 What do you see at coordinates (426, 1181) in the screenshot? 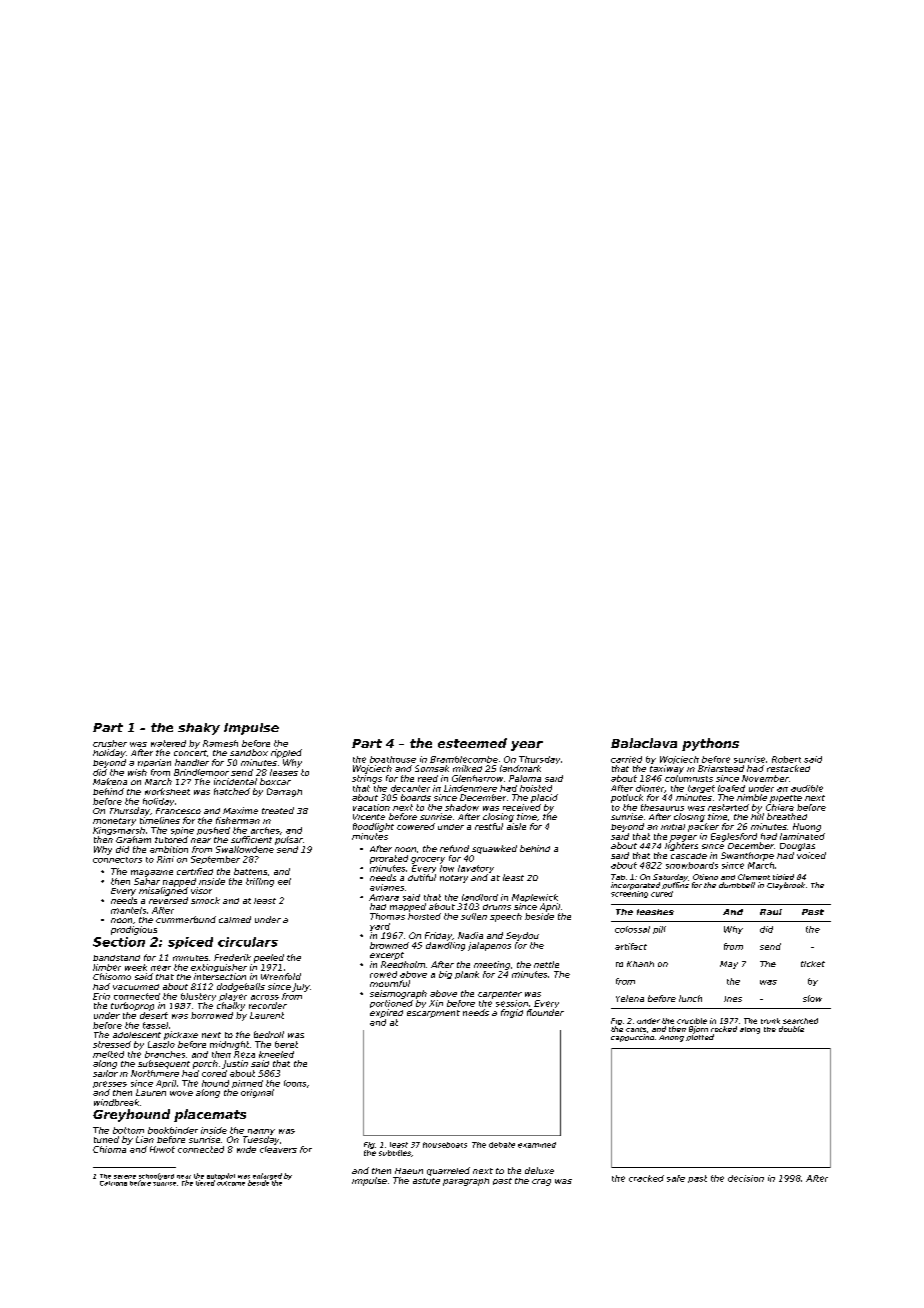
I see `astute` at bounding box center [426, 1181].
